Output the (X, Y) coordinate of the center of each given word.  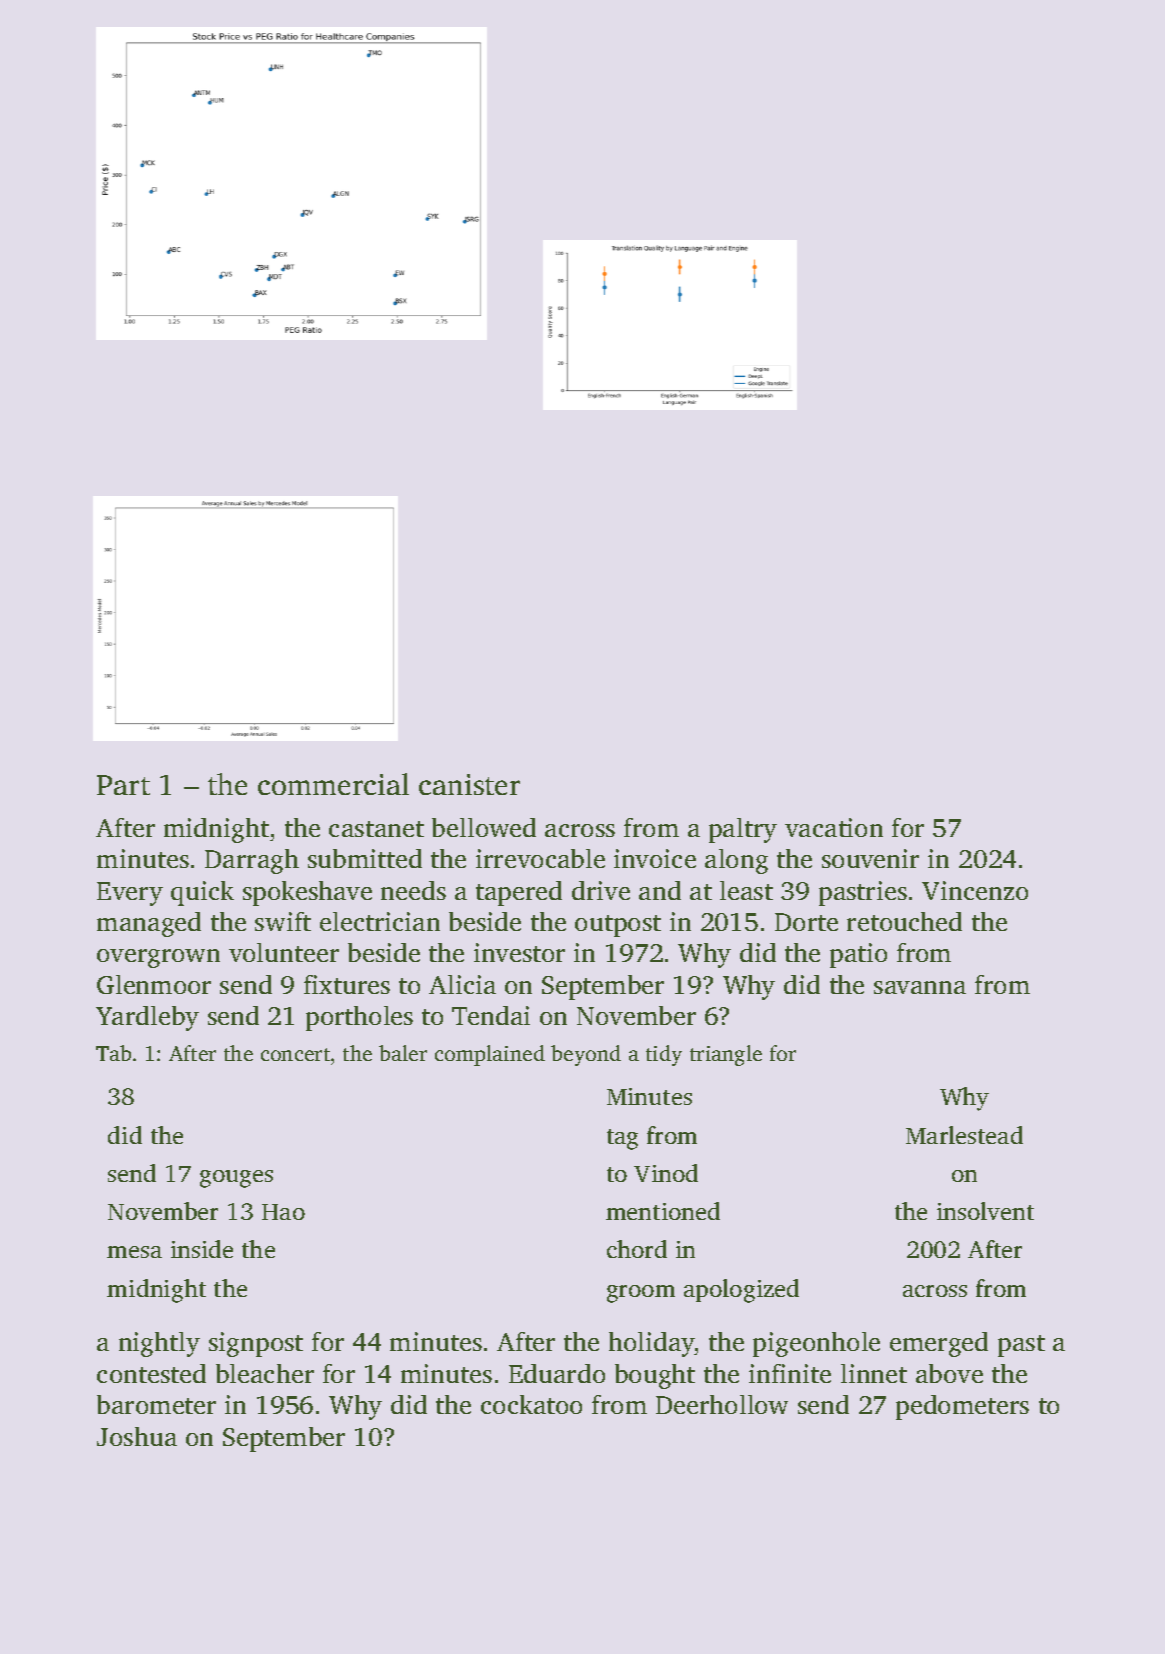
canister (469, 784)
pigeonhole (816, 1344)
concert (295, 1054)
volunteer (284, 952)
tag (622, 1139)
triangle (726, 1055)
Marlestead (964, 1135)
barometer (156, 1404)
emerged (939, 1344)
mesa (134, 1252)
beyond (586, 1055)
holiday (651, 1344)
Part (123, 785)
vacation (834, 827)
